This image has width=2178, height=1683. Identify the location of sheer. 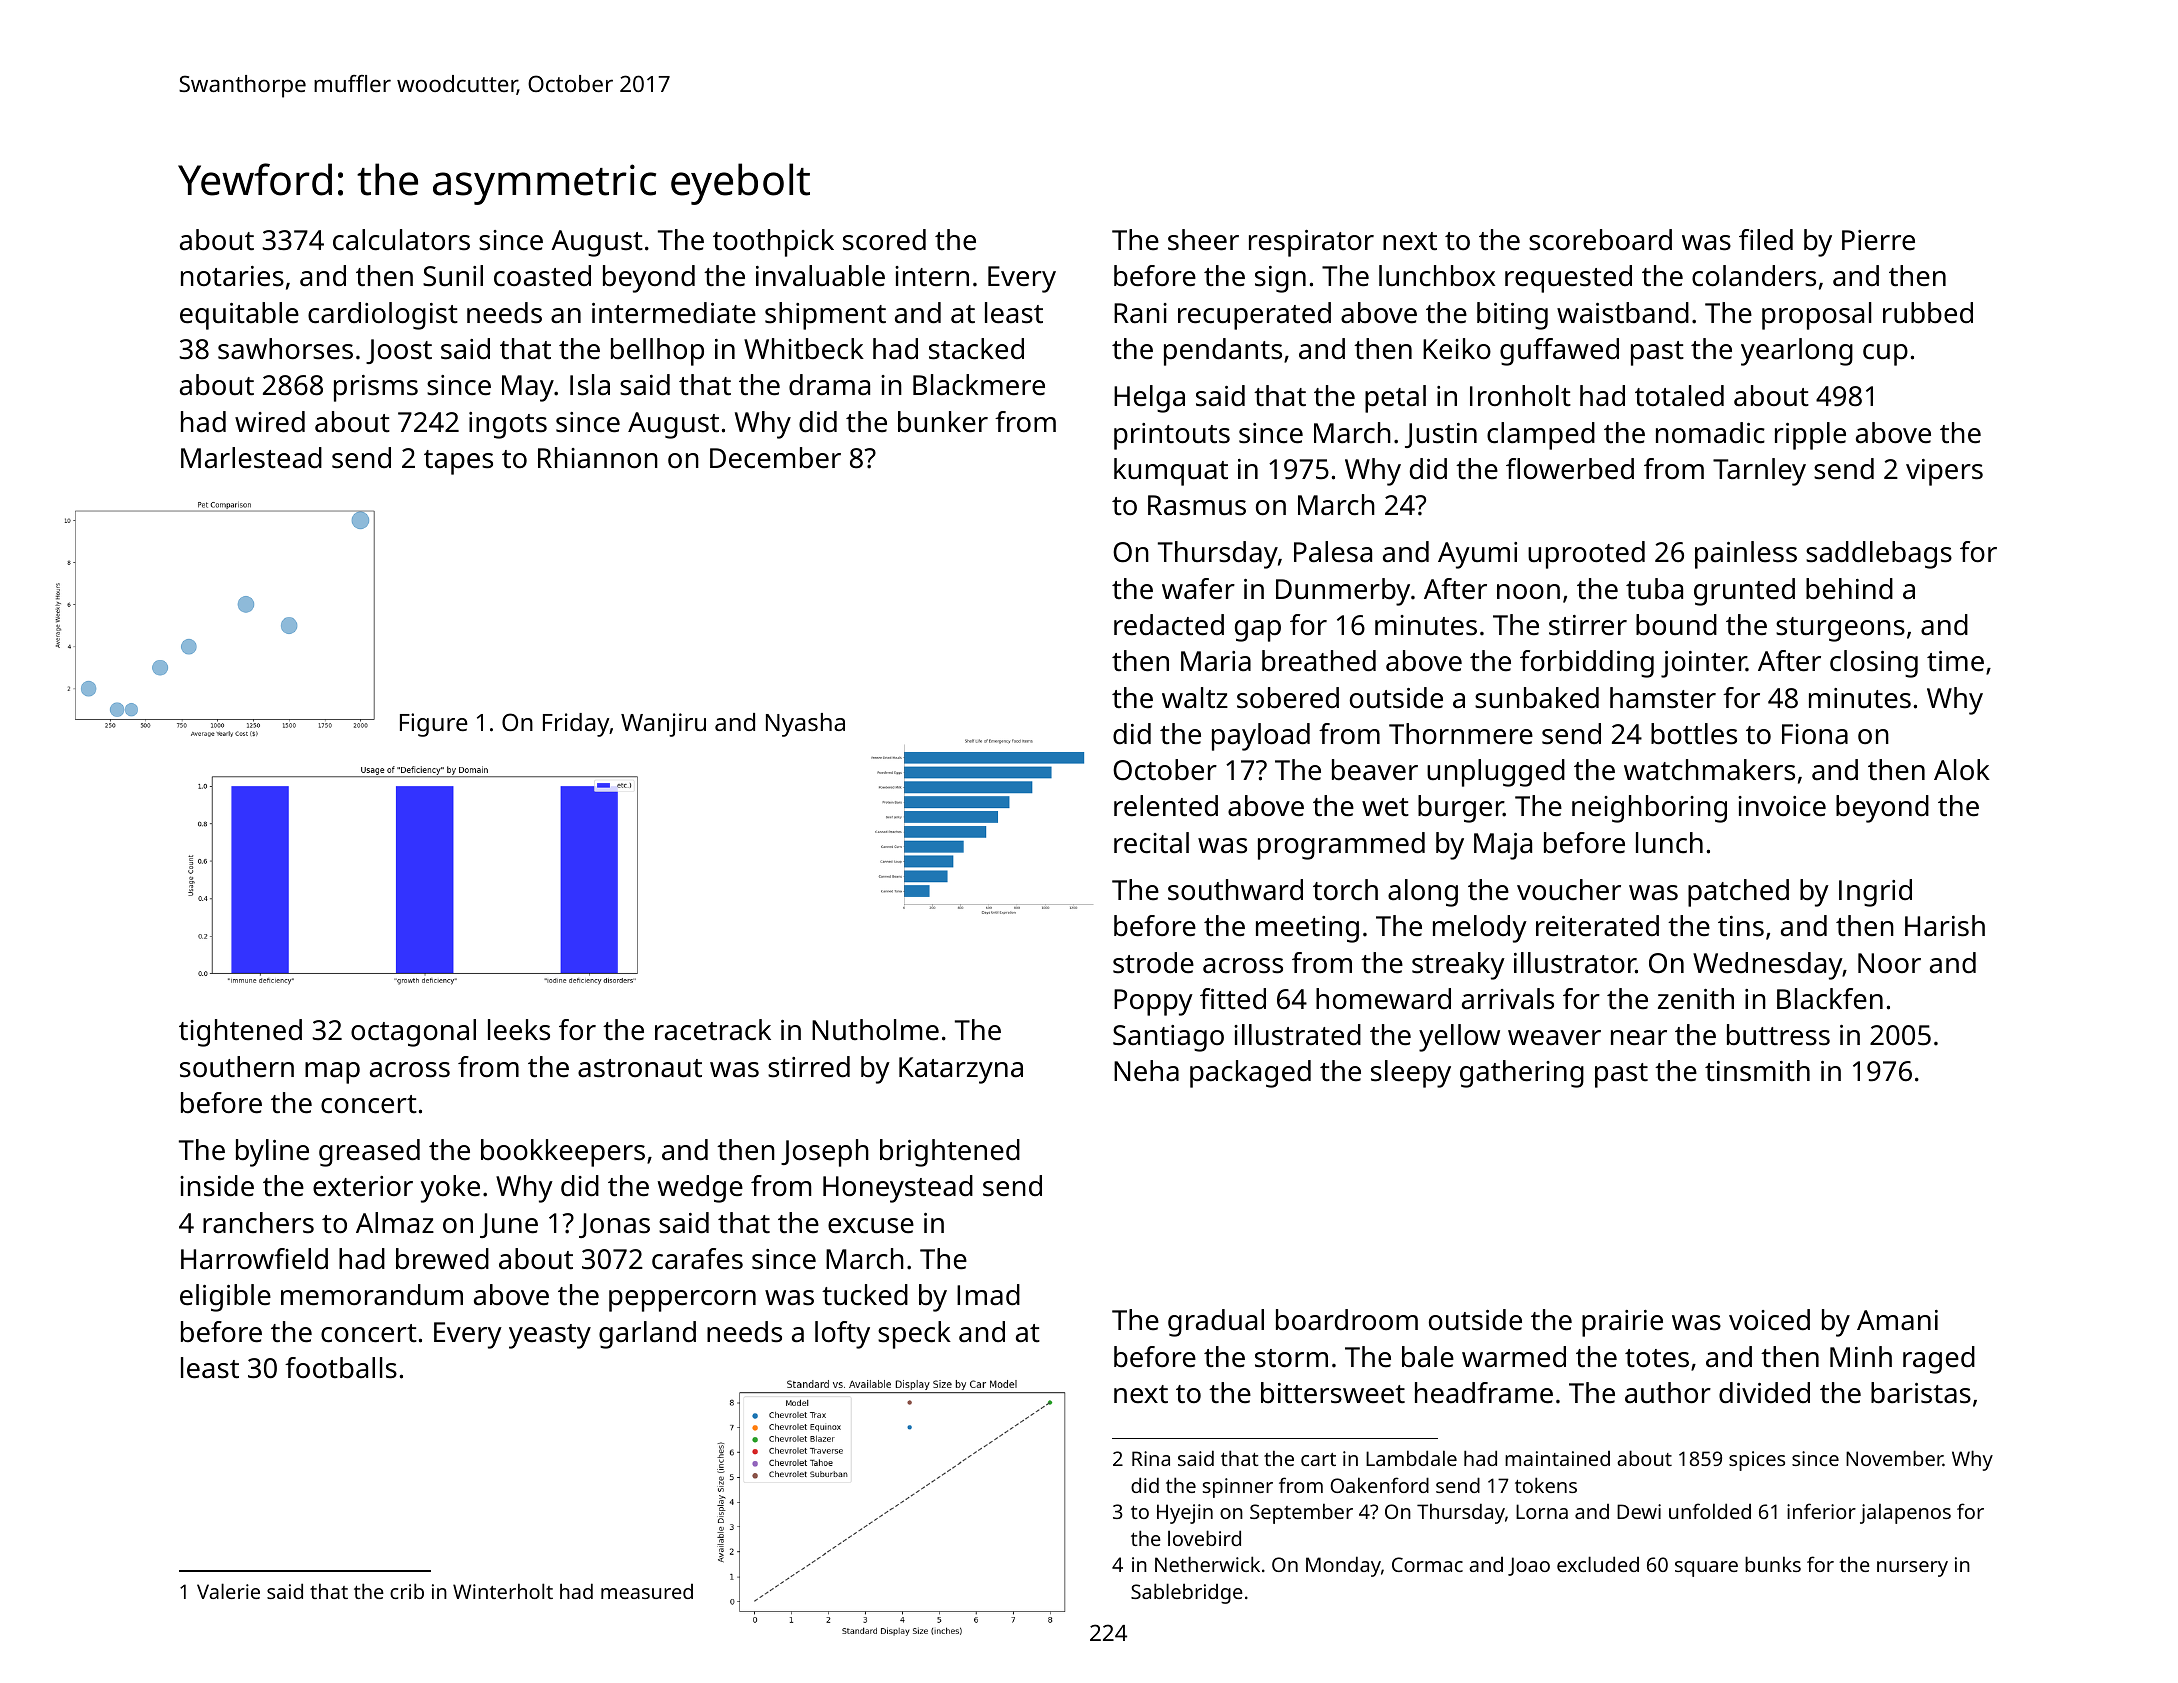
(1203, 240).
